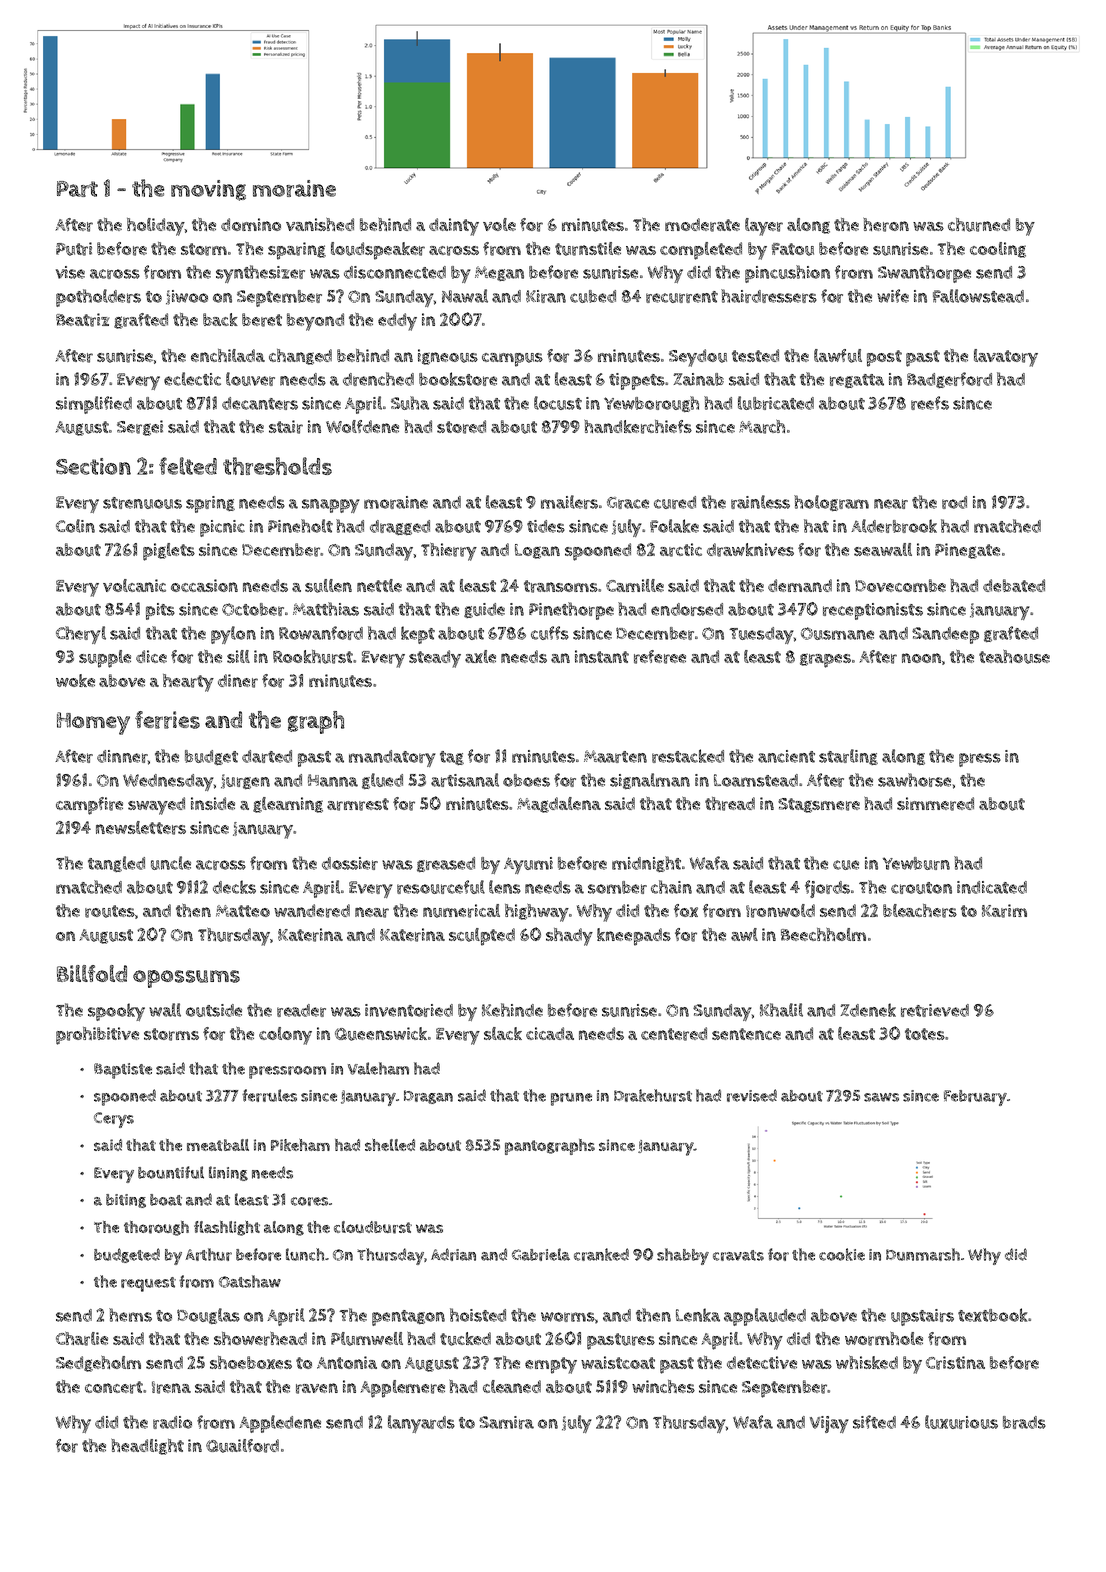 The width and height of the image is (1106, 1572). What do you see at coordinates (305, 1254) in the image?
I see `lunch` at bounding box center [305, 1254].
